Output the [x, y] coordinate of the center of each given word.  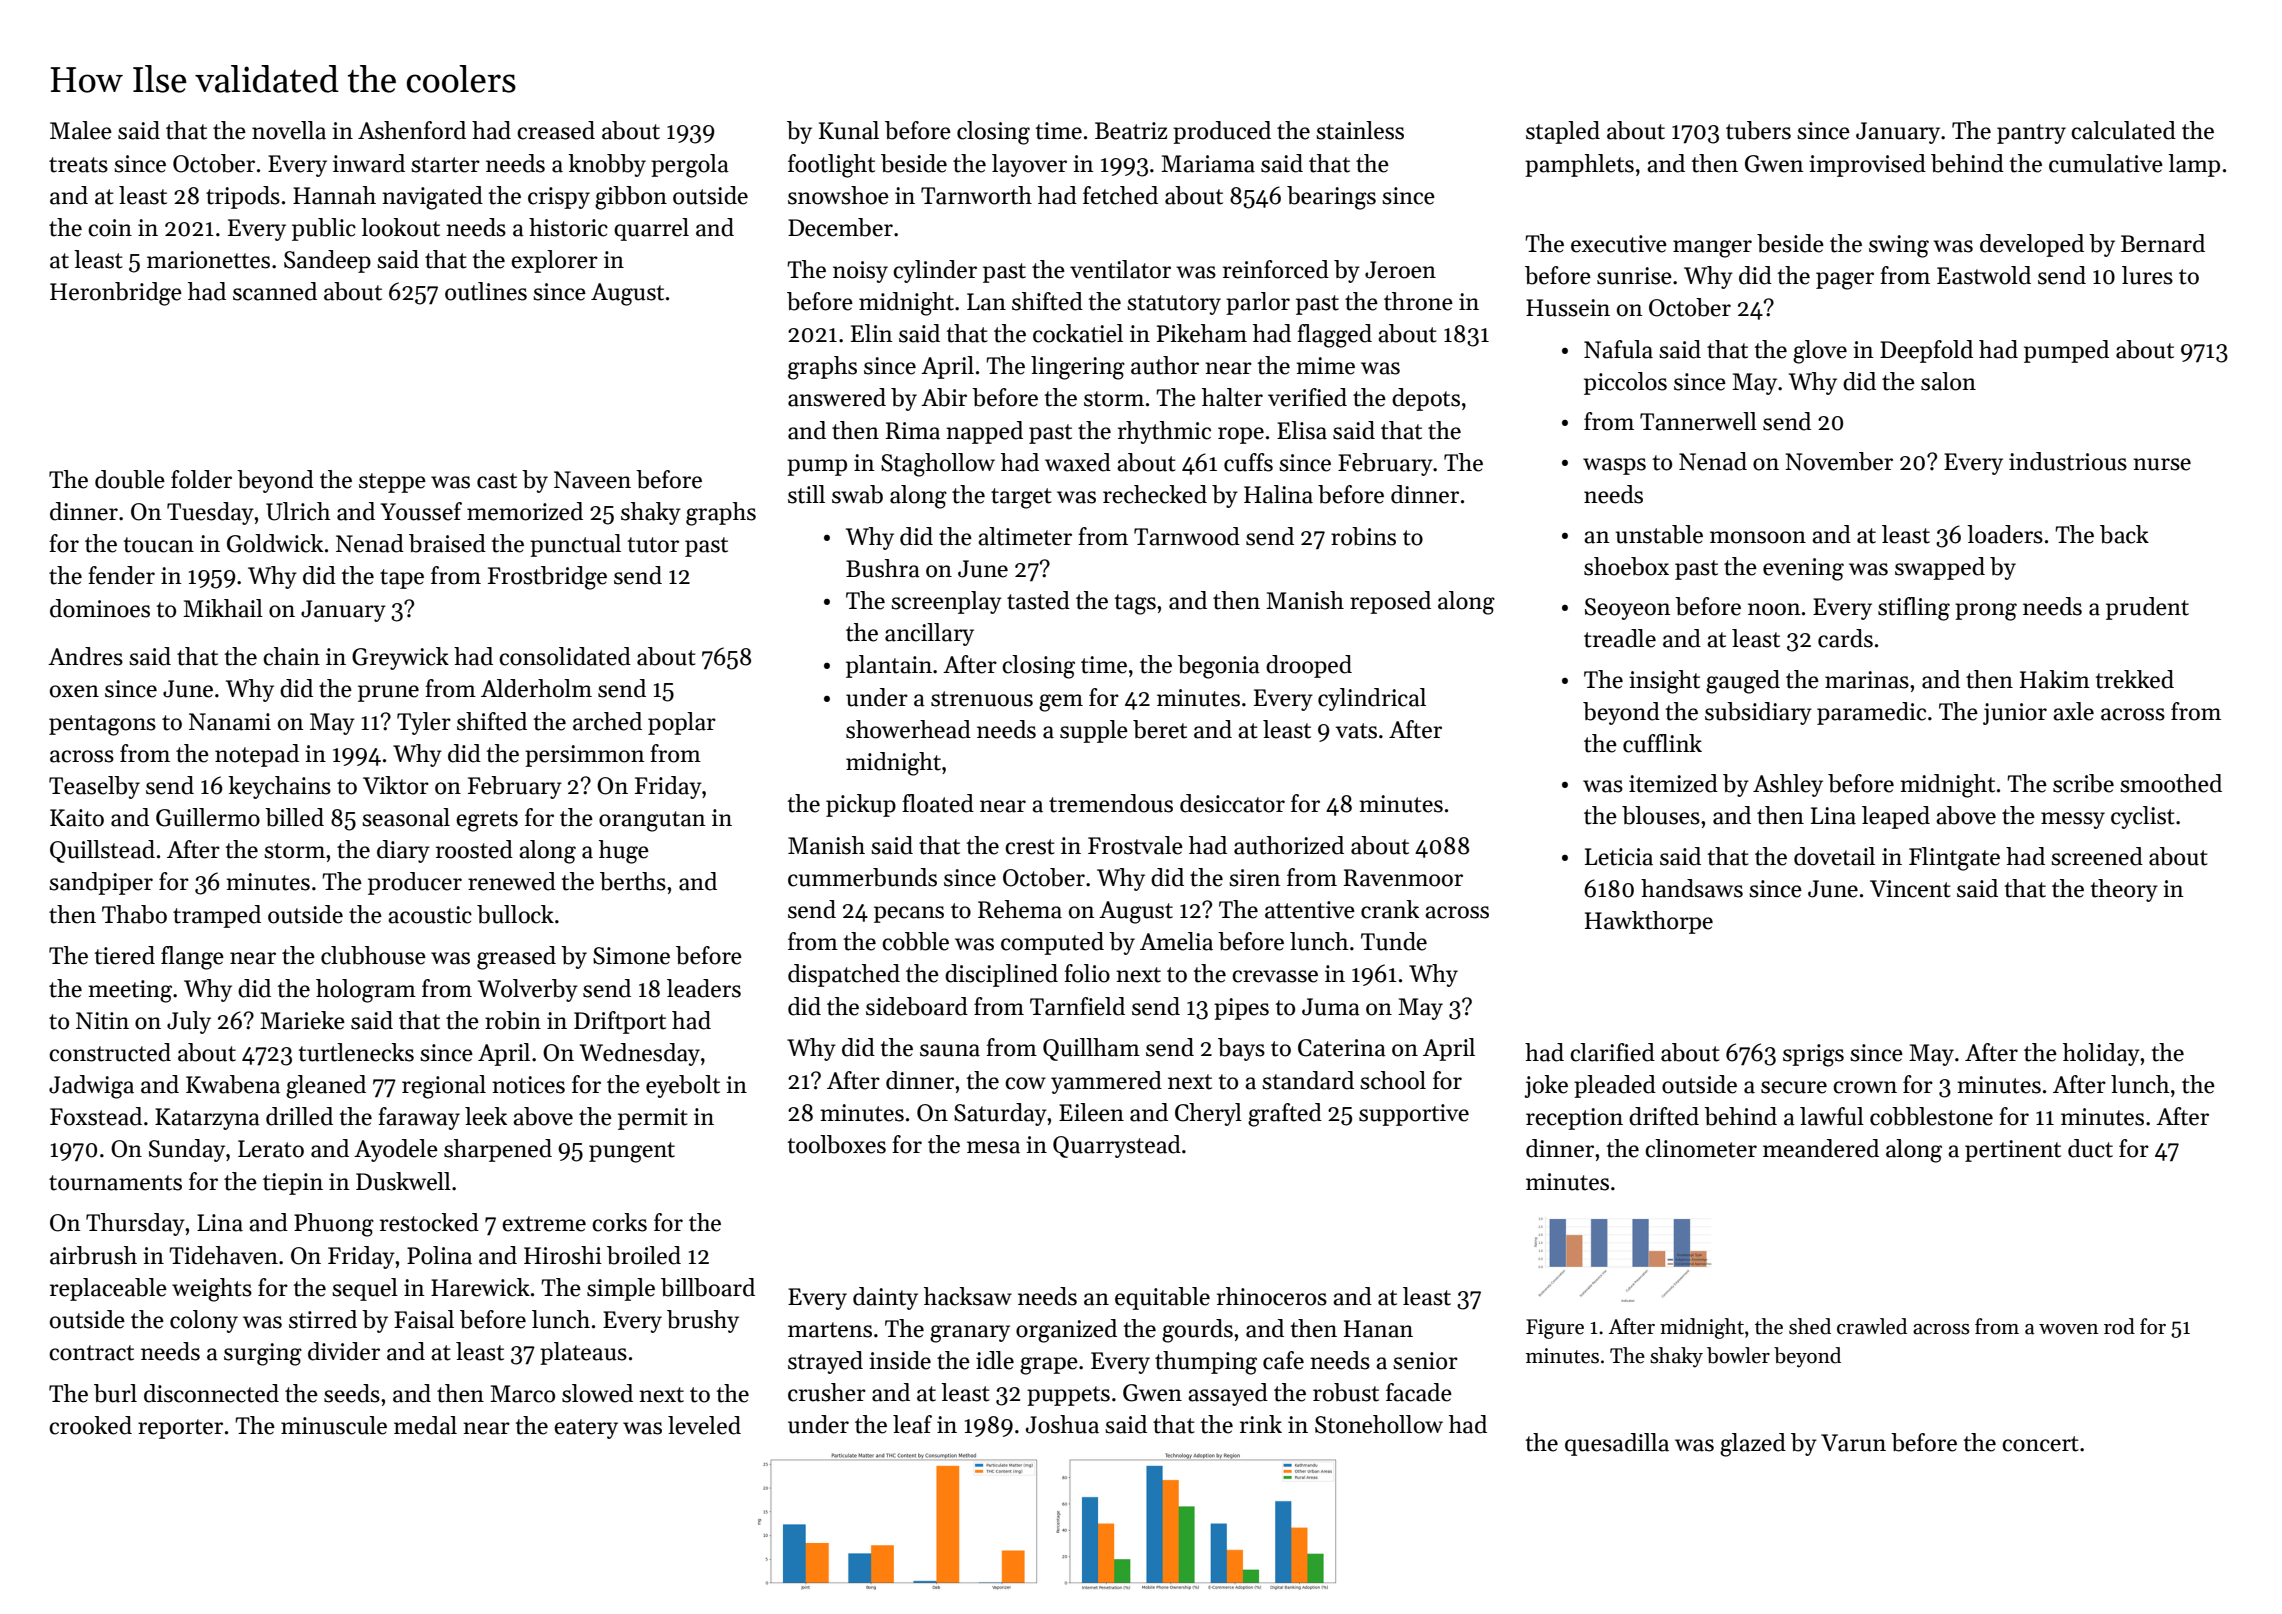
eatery [586, 1429]
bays [1241, 1049]
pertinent [2013, 1151]
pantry [2031, 134]
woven [2069, 1329]
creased [556, 130]
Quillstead [102, 851]
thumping [1206, 1363]
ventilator [1120, 269]
